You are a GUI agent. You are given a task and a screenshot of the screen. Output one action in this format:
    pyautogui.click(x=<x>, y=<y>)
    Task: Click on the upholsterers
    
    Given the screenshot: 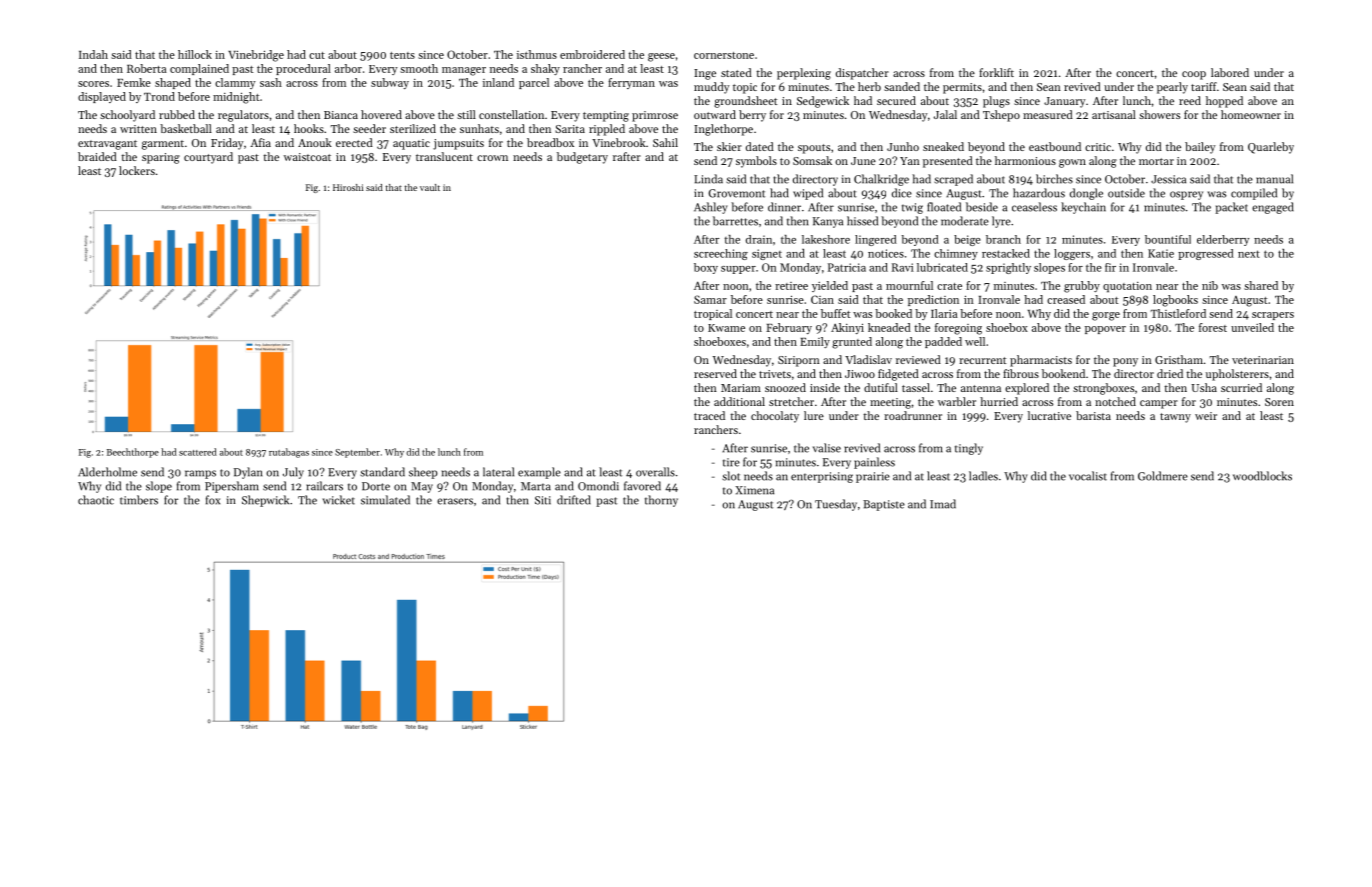 What is the action you would take?
    pyautogui.click(x=1237, y=375)
